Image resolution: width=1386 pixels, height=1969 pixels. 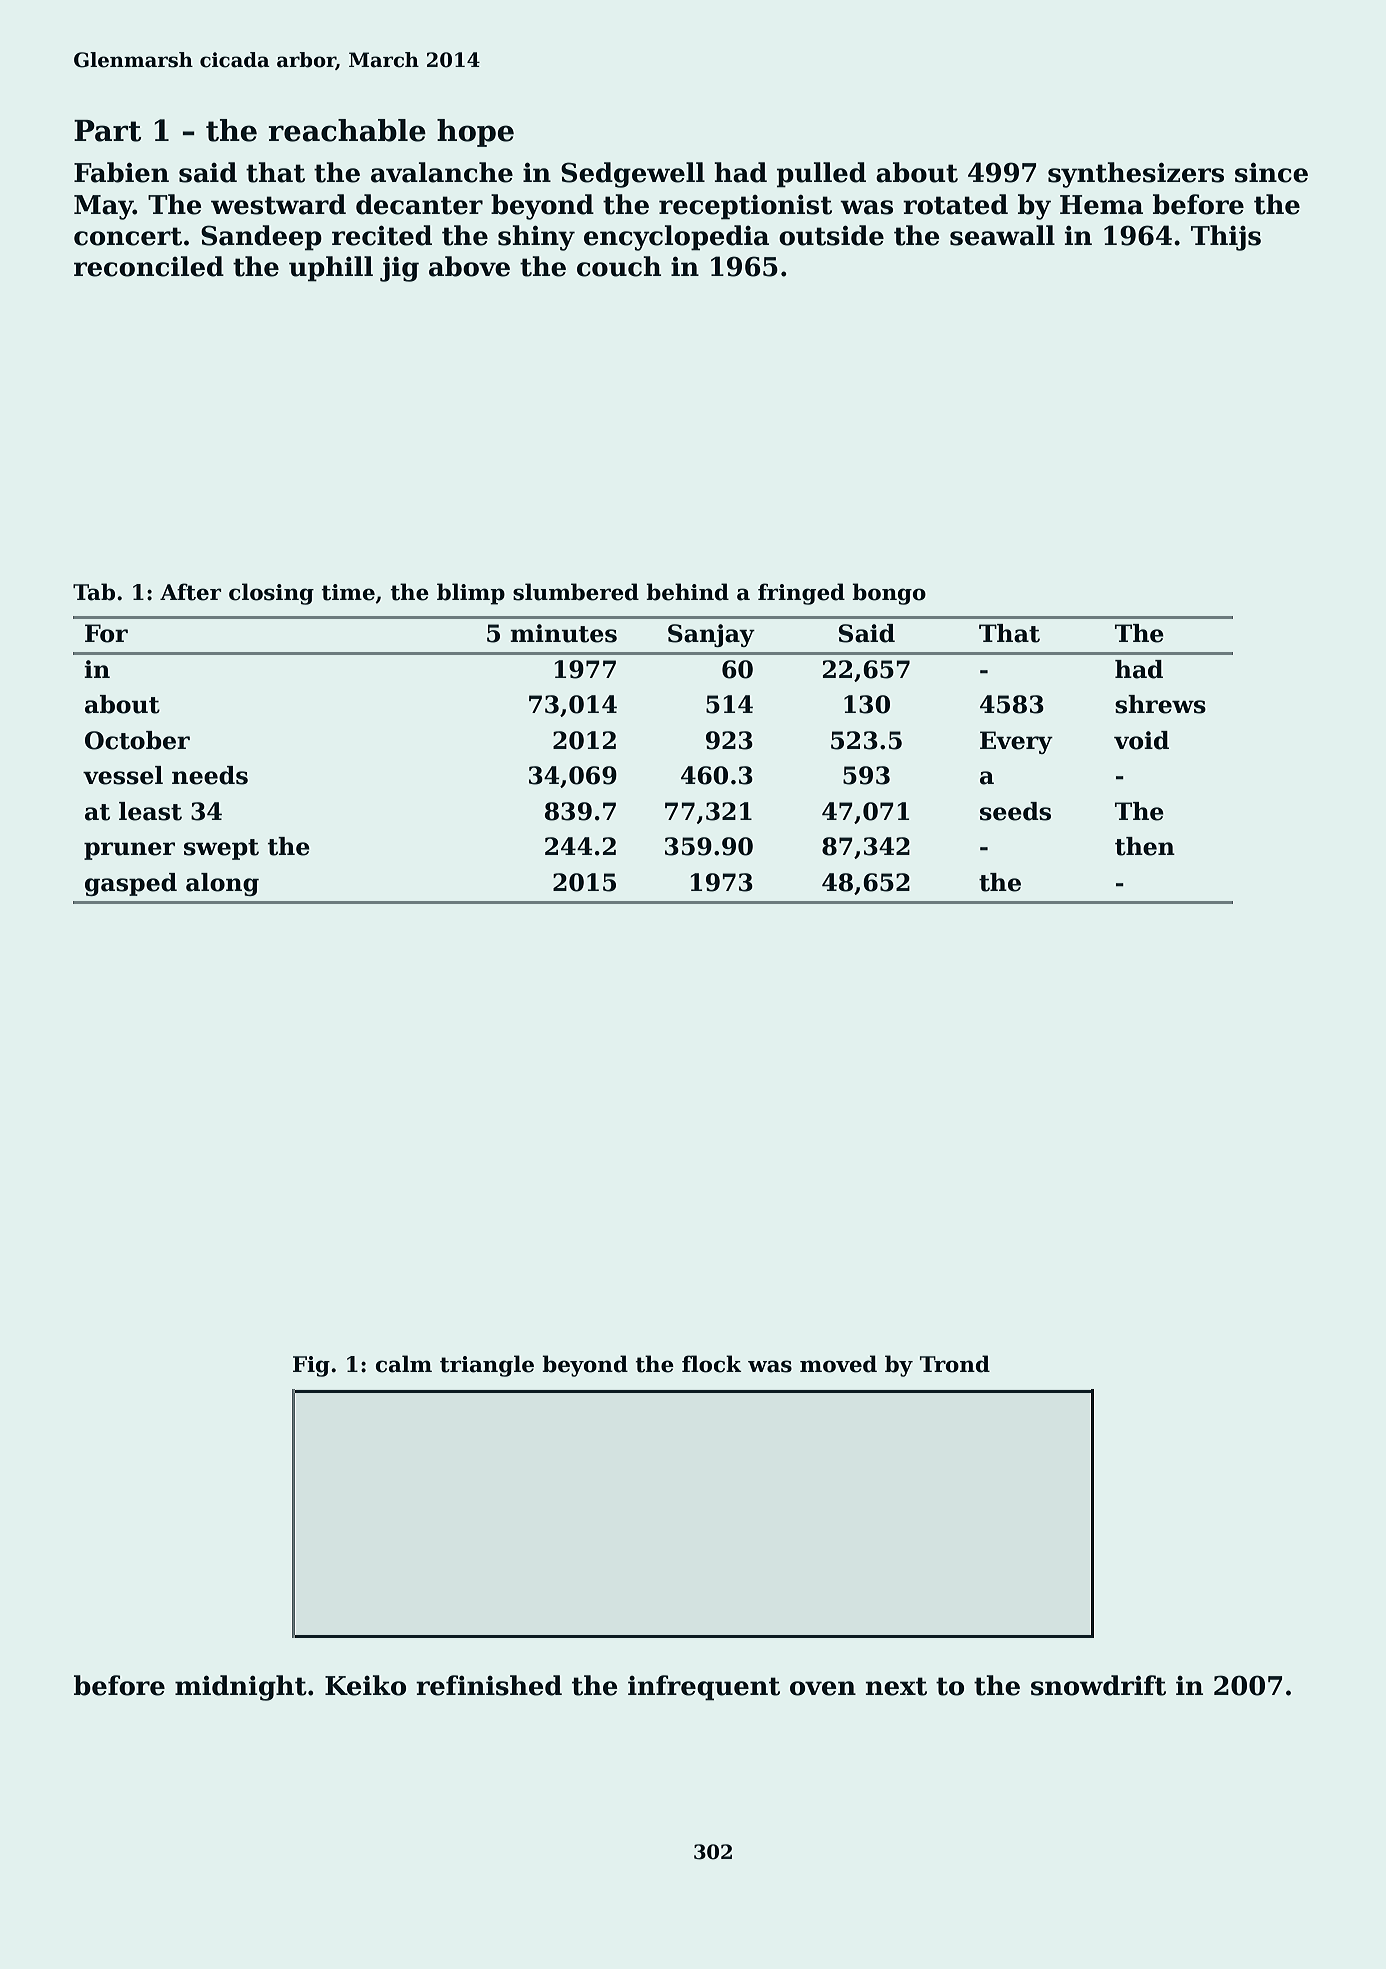 I want to click on then, so click(x=1145, y=846).
